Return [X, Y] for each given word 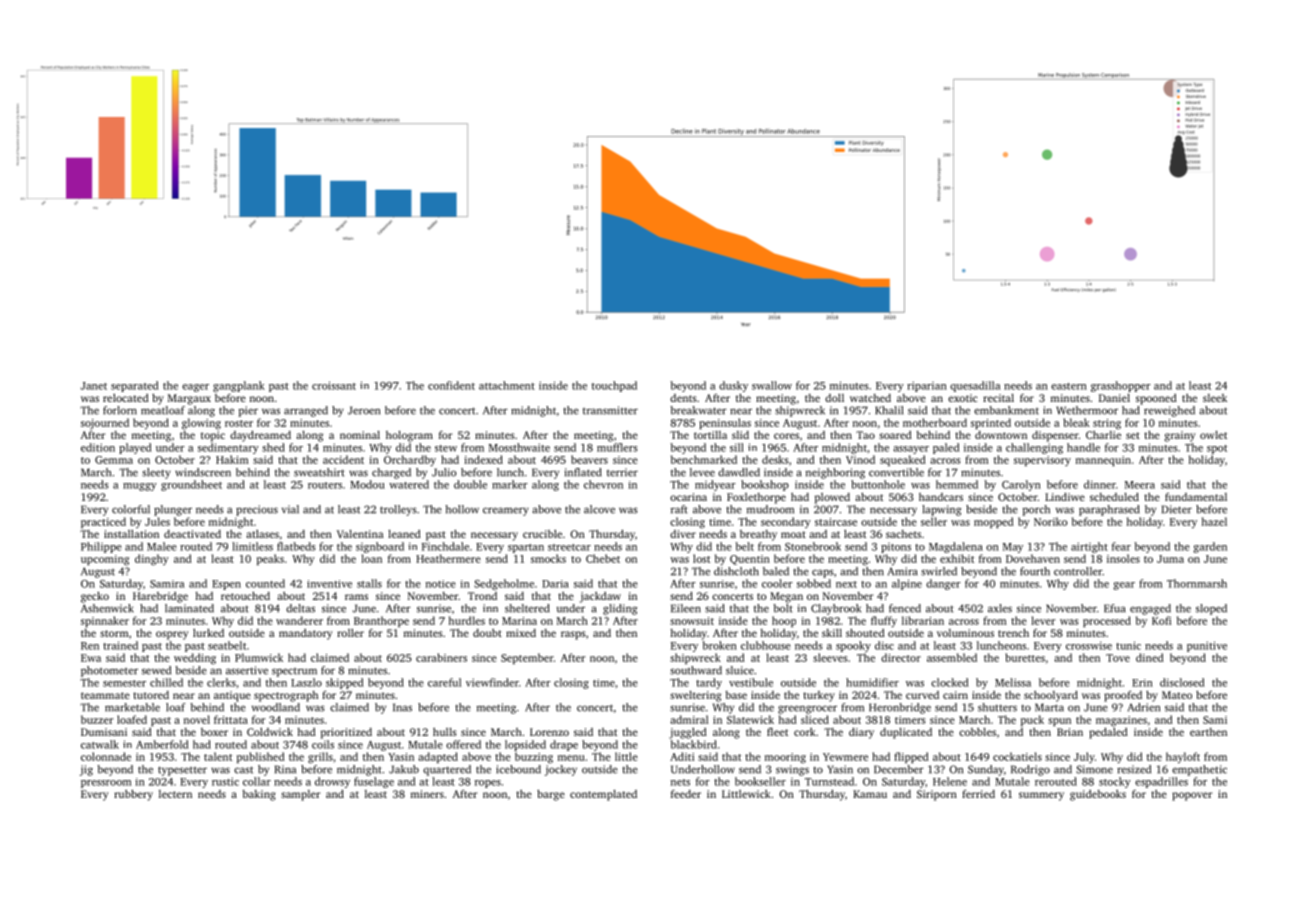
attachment [507, 385]
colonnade [106, 756]
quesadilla [975, 386]
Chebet [603, 558]
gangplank [239, 386]
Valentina [360, 534]
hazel [1214, 521]
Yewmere [845, 757]
